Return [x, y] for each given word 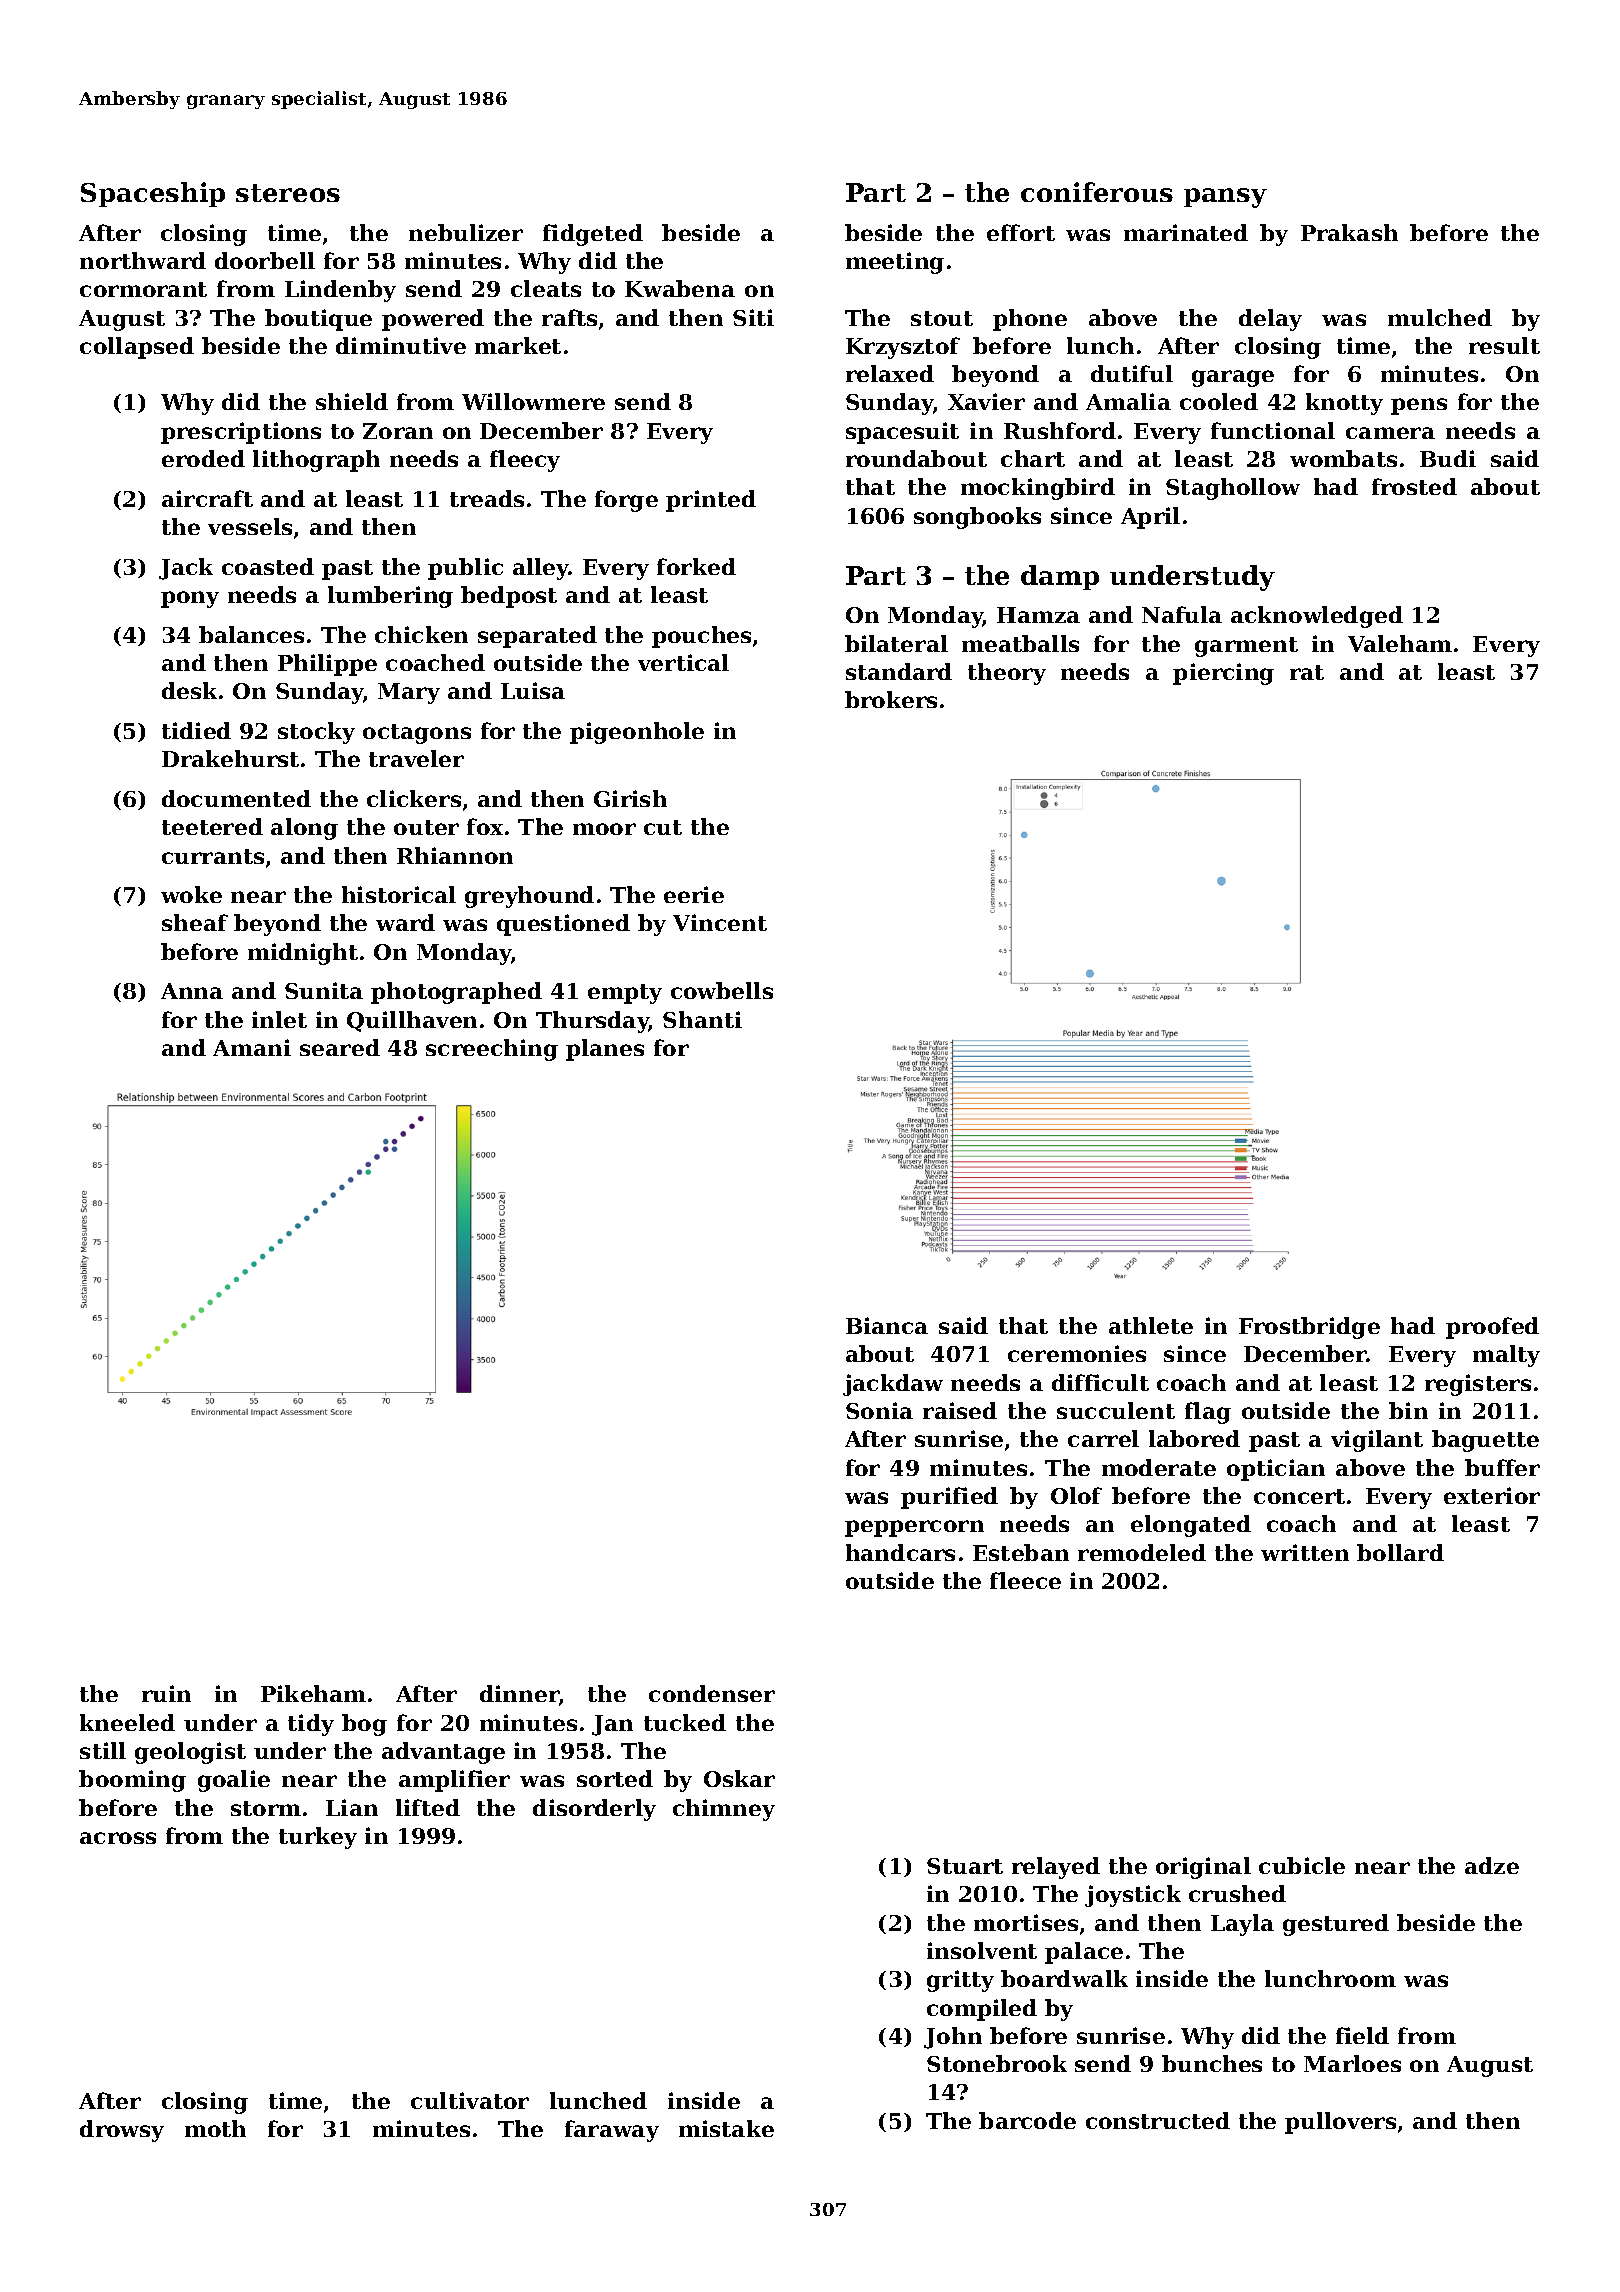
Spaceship [153, 194]
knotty [1344, 404]
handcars [900, 1552]
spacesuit [902, 433]
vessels [250, 526]
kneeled [127, 1722]
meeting [895, 263]
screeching [492, 1050]
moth [215, 2128]
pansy [1225, 198]
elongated [1191, 1526]
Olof [1076, 1495]
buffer [1502, 1467]
